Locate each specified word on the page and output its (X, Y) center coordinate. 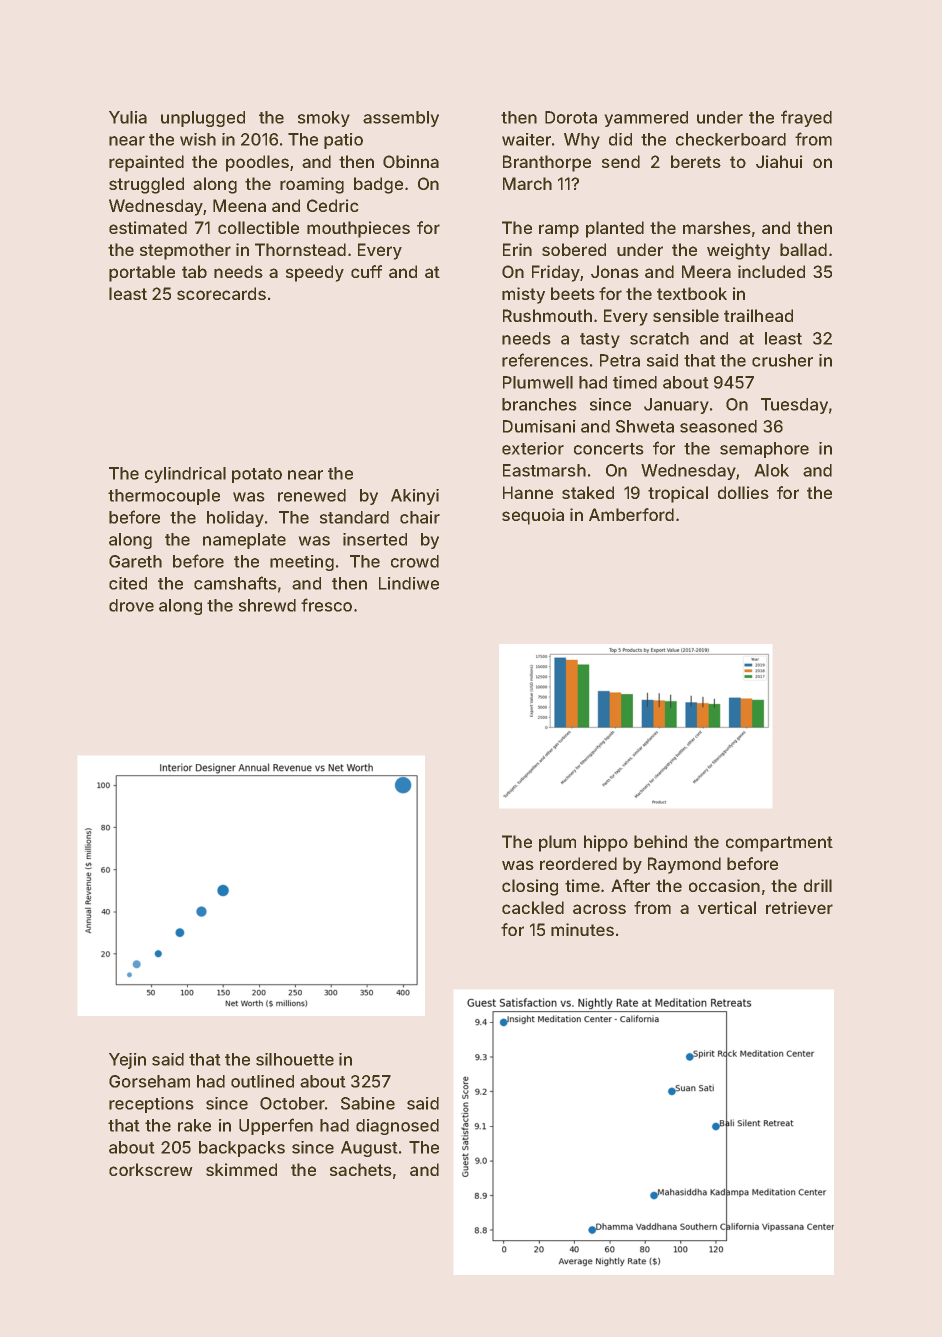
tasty (600, 340)
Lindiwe (409, 583)
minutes (582, 929)
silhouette (295, 1059)
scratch (659, 338)
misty (523, 295)
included (771, 271)
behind (660, 841)
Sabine (368, 1103)
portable (142, 273)
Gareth (135, 561)
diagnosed (397, 1127)
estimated (148, 227)
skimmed (241, 1169)
